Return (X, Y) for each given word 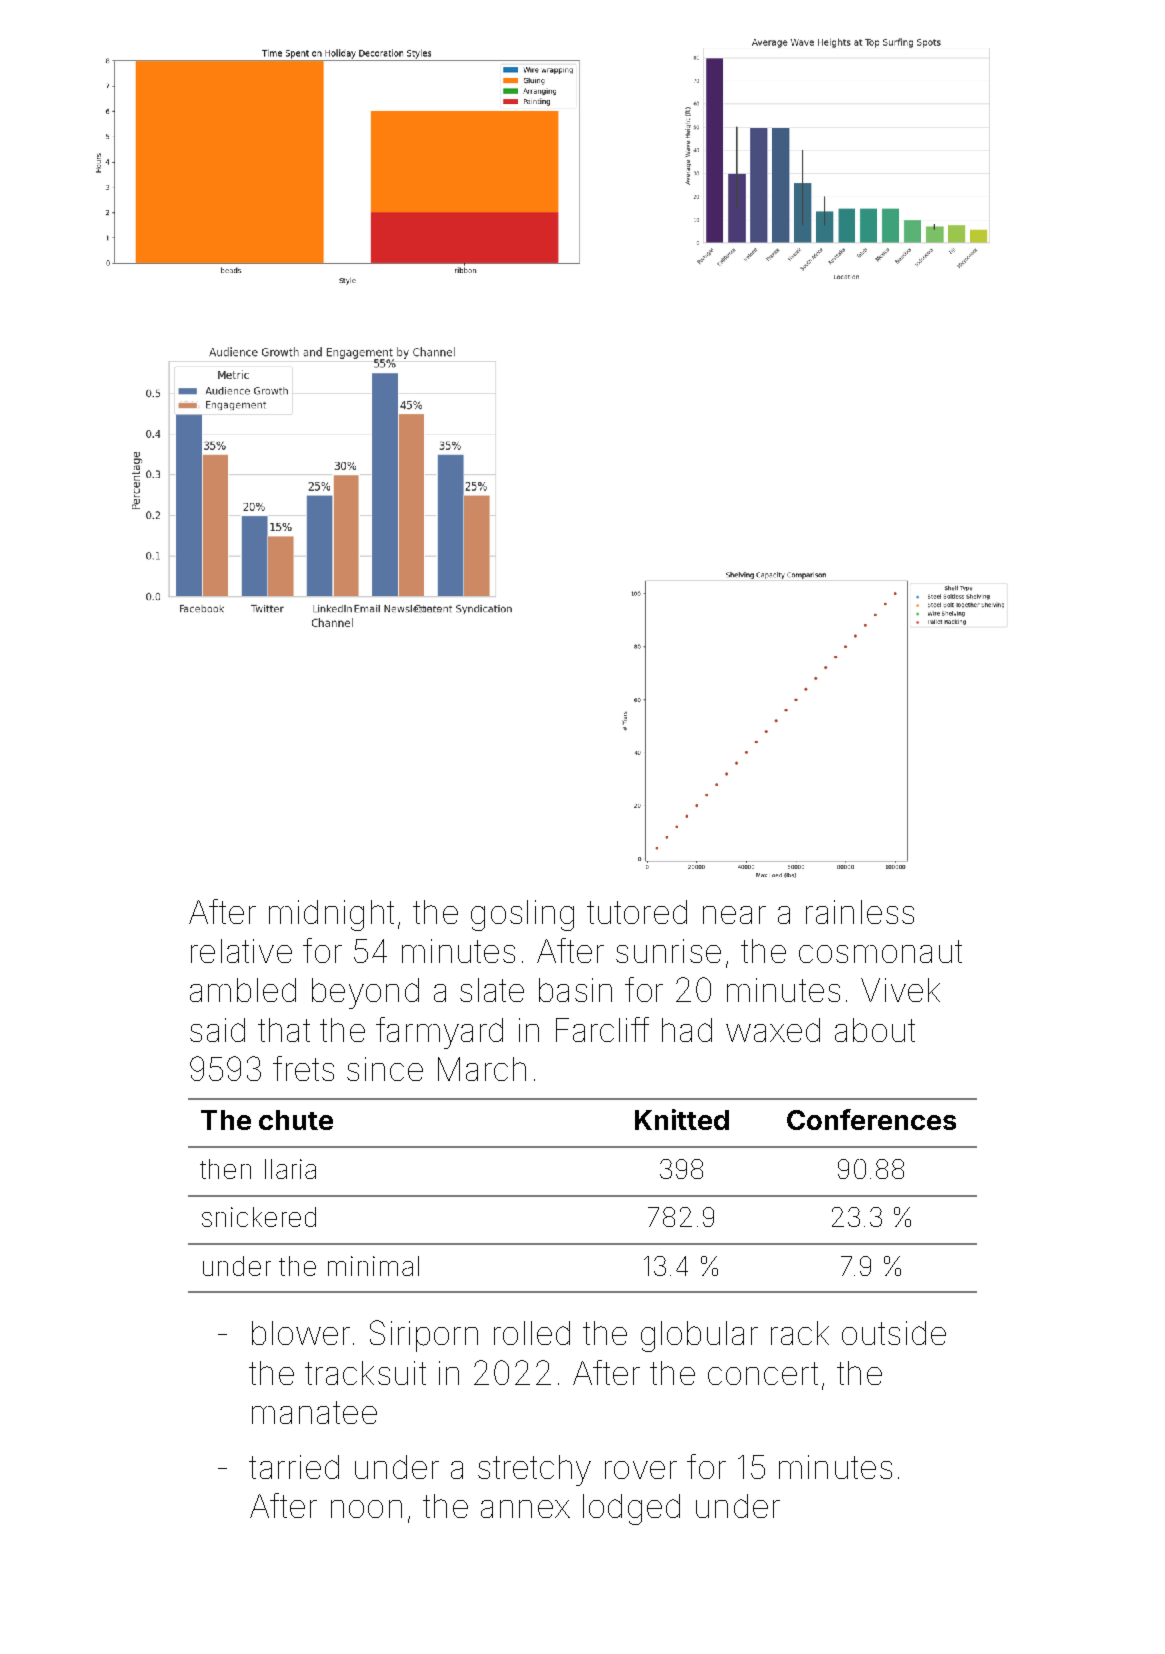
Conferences (871, 1119)
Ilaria (290, 1169)
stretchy (534, 1470)
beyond (365, 993)
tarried (294, 1467)
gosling (522, 915)
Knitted (682, 1119)
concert (763, 1373)
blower (301, 1333)
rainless (860, 912)
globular (699, 1336)
